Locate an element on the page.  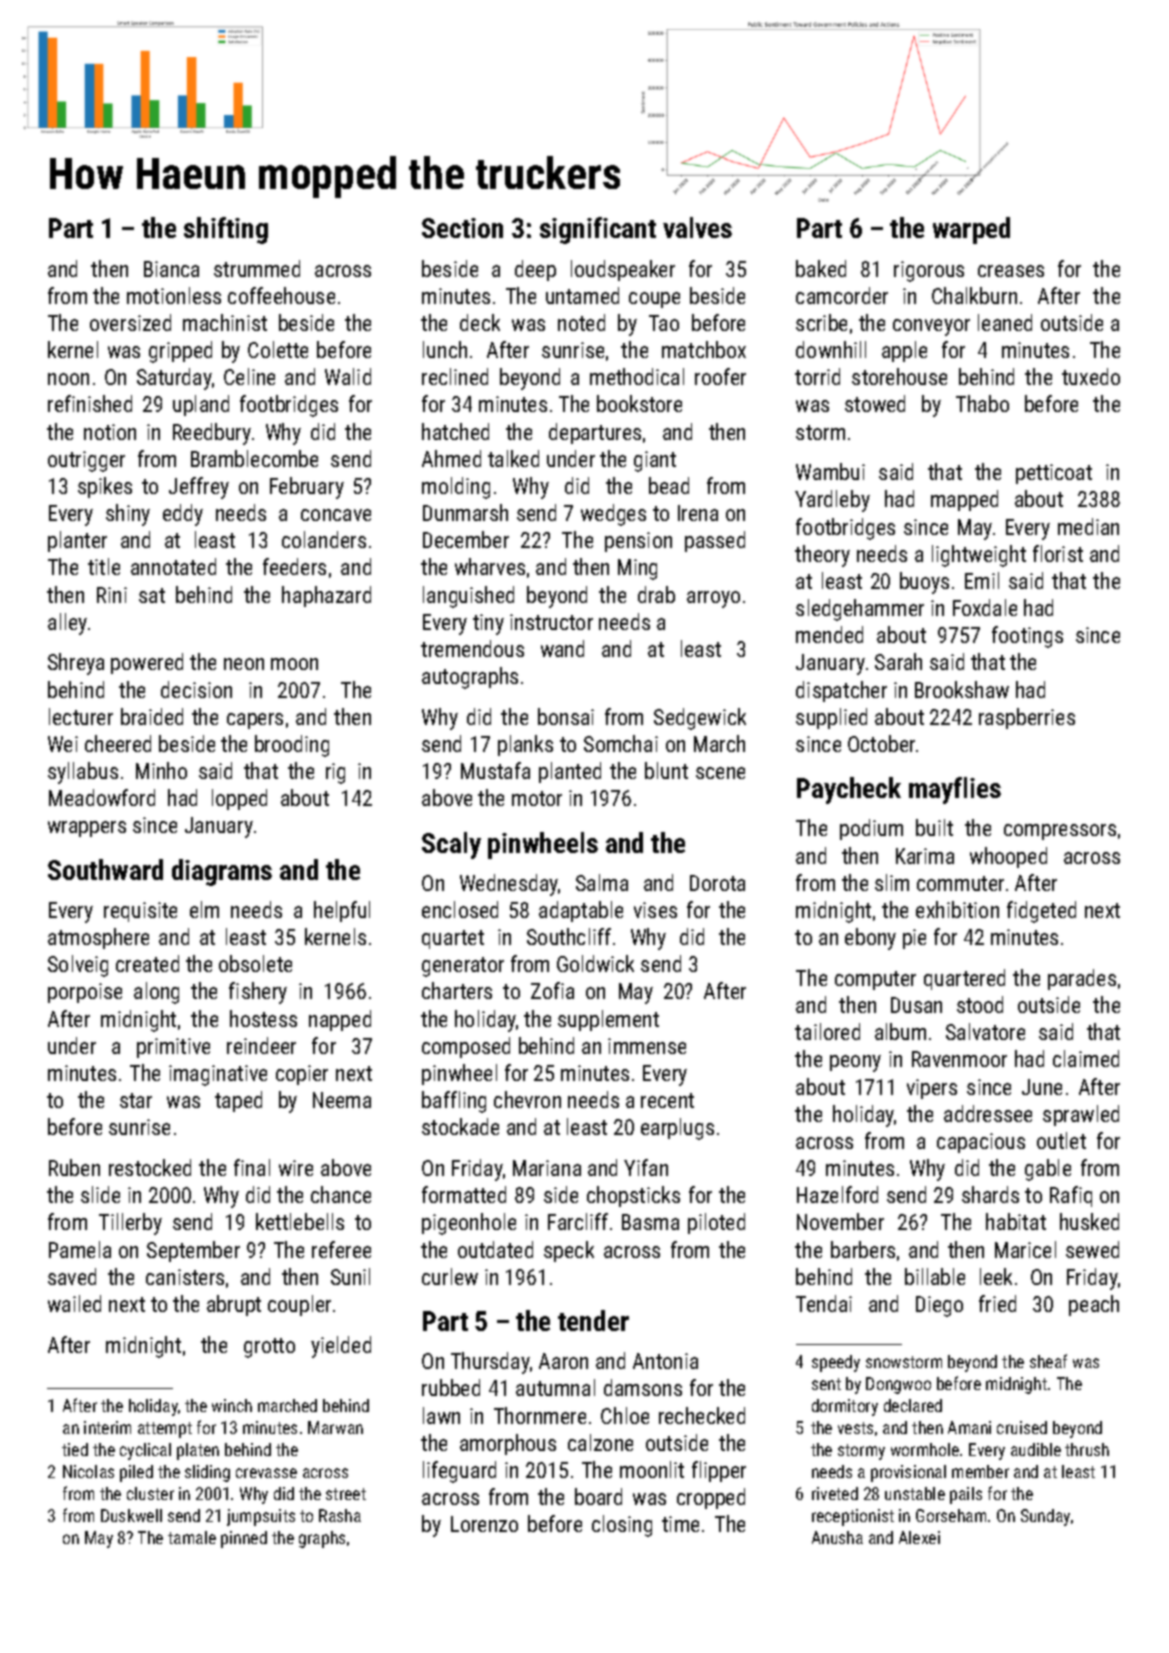
pinned is located at coordinates (244, 1539).
